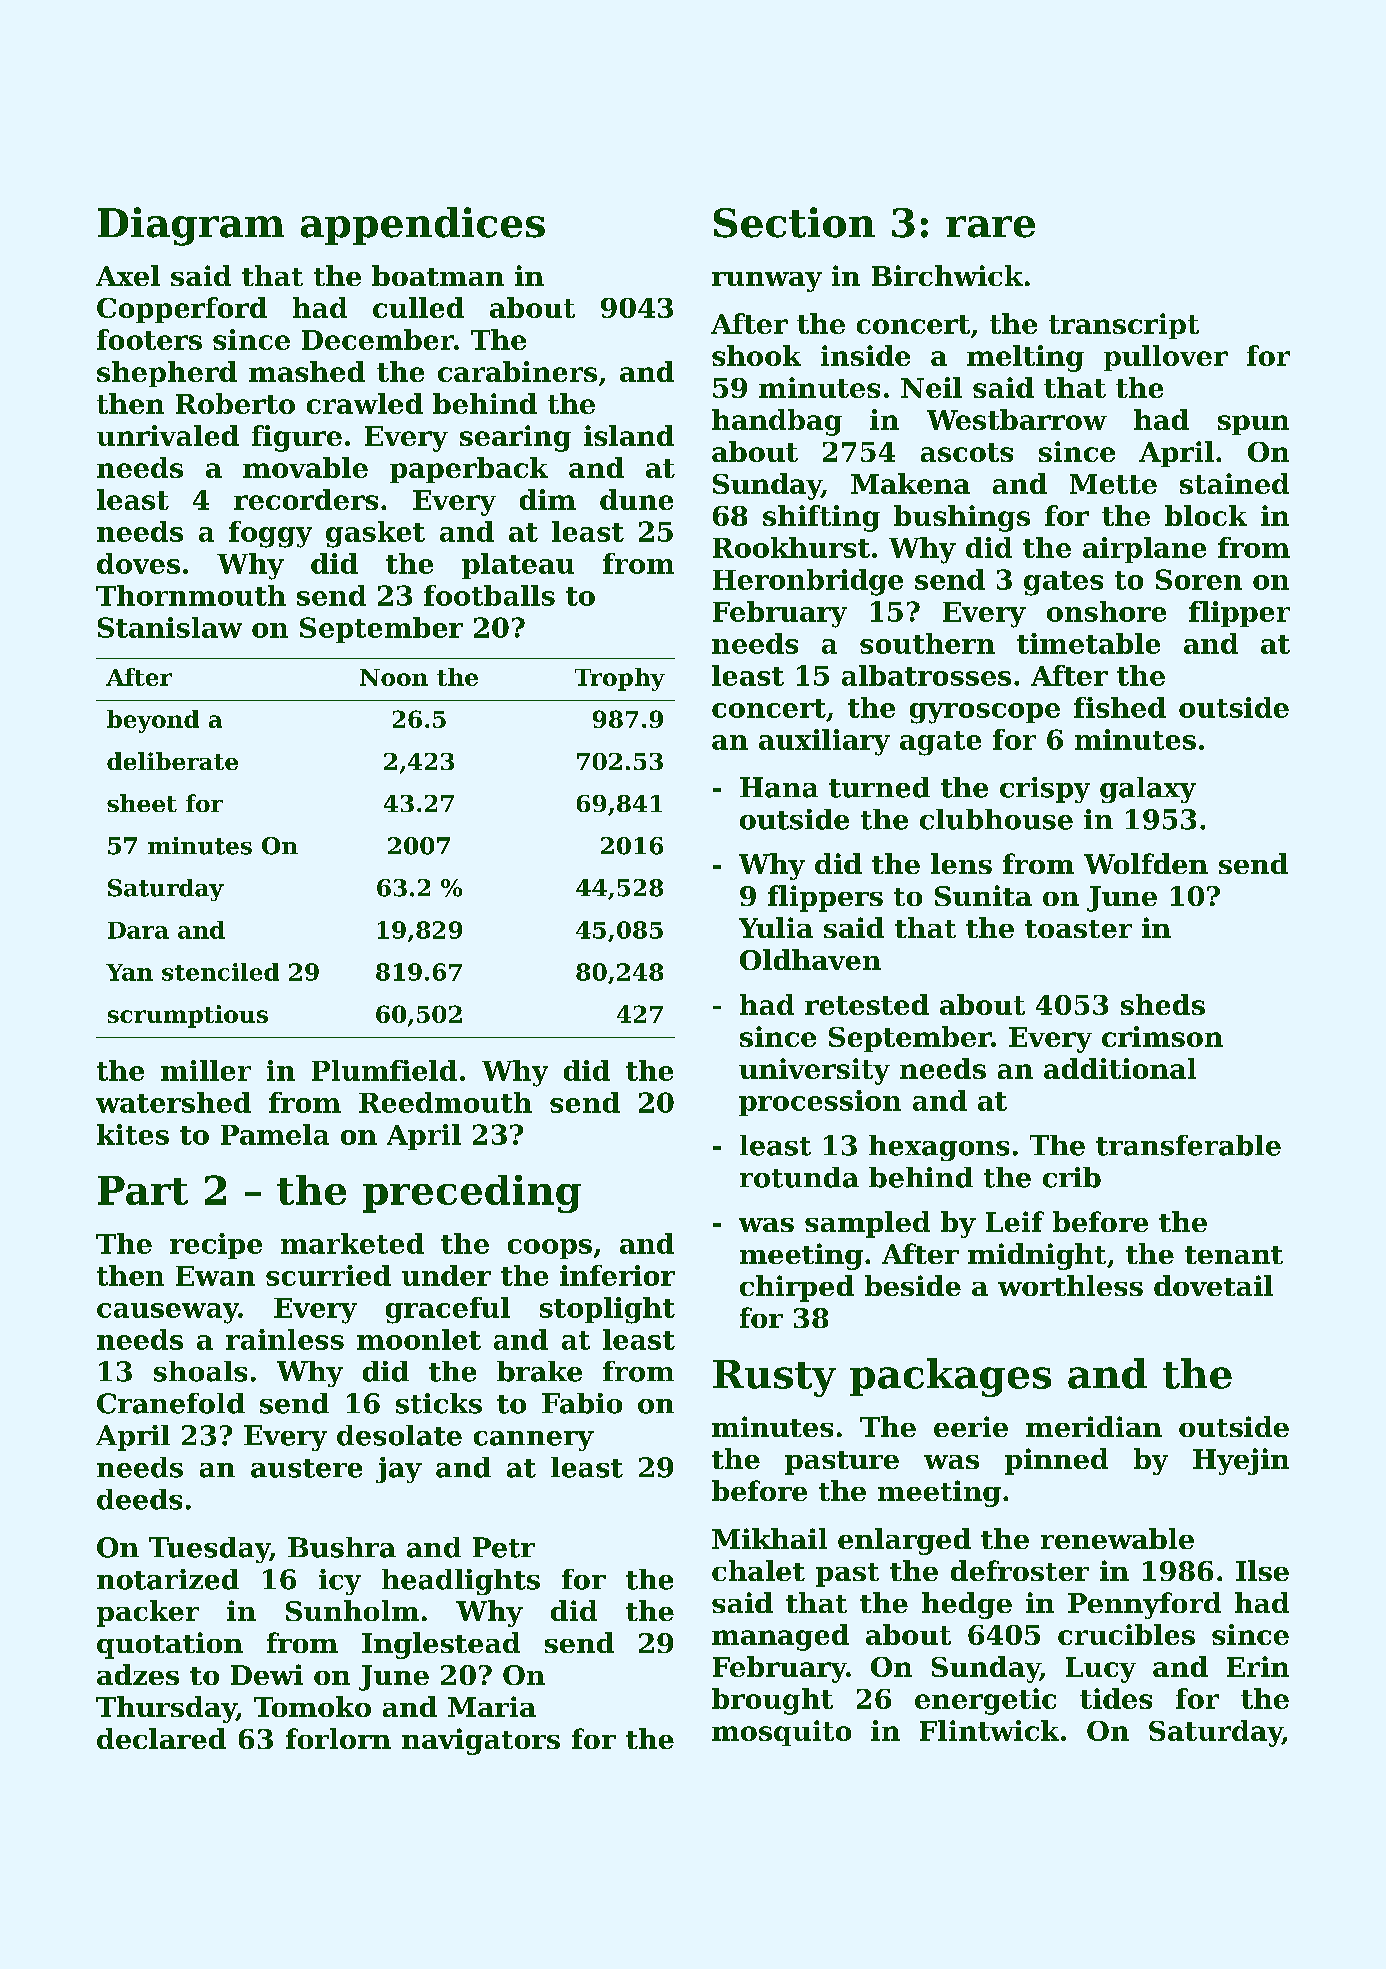 This document has height=1969, width=1386. What do you see at coordinates (617, 1275) in the document?
I see `inferior` at bounding box center [617, 1275].
